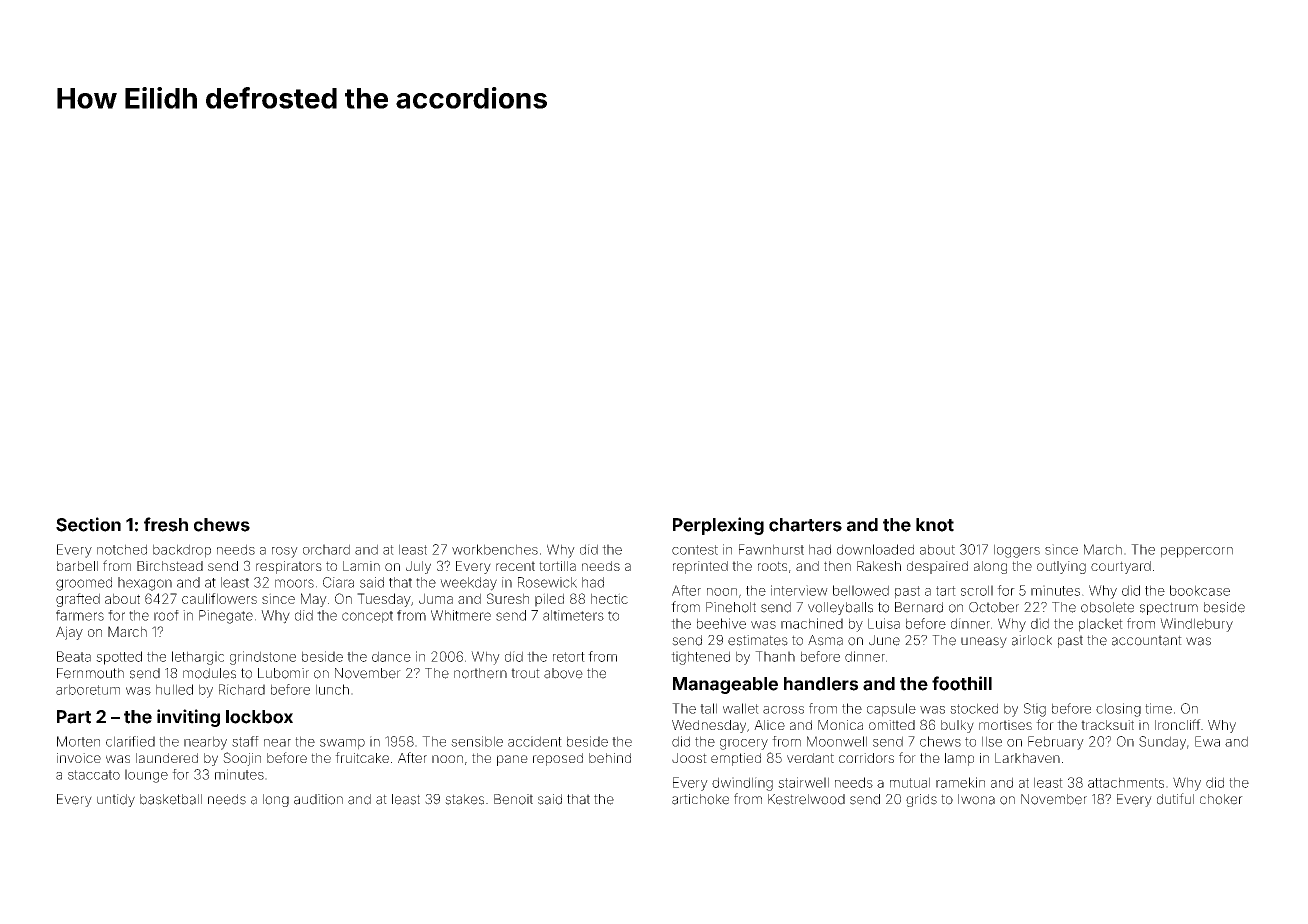 This screenshot has width=1308, height=924. What do you see at coordinates (935, 525) in the screenshot?
I see `knot` at bounding box center [935, 525].
